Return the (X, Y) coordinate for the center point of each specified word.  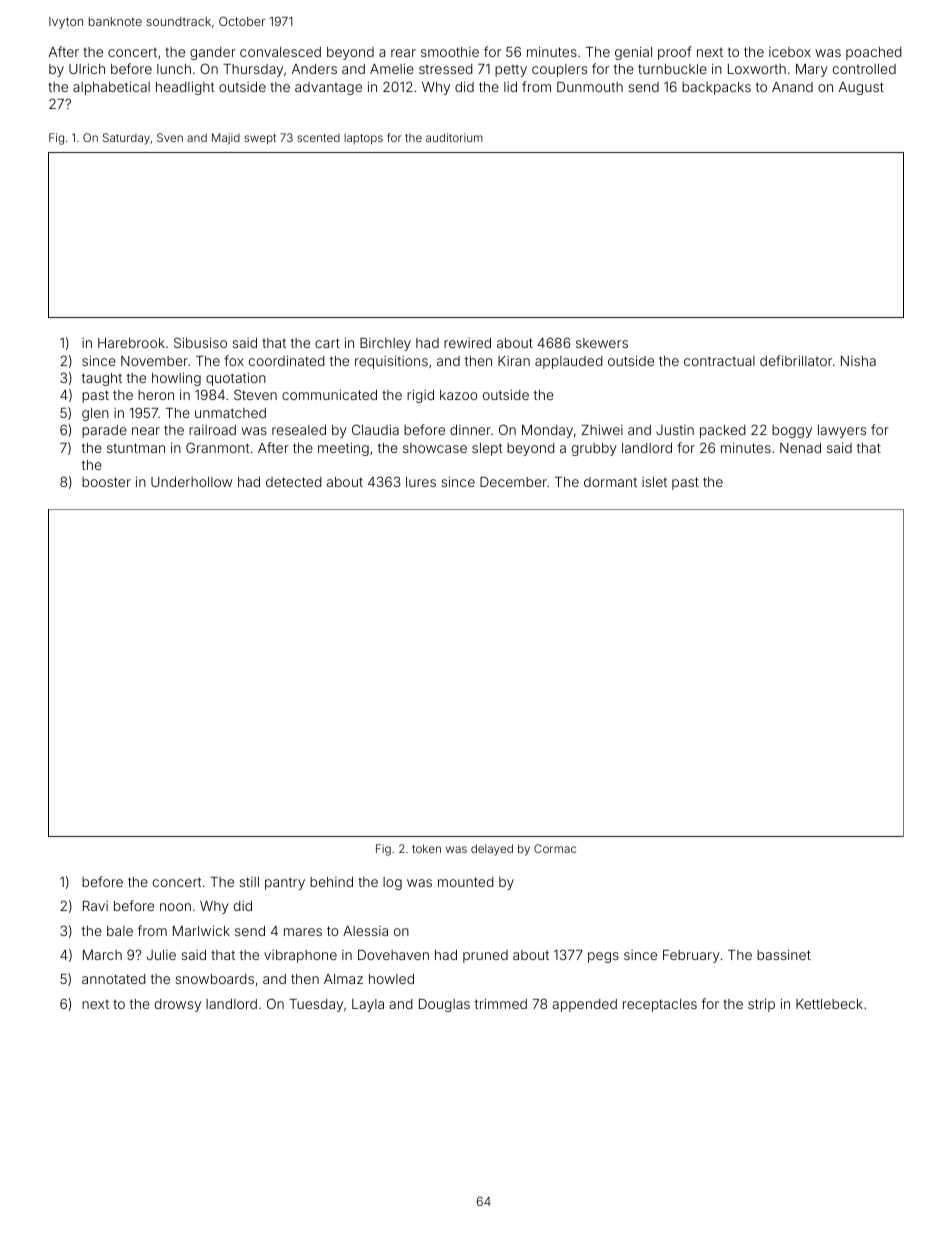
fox (234, 360)
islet (654, 482)
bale (120, 931)
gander (213, 53)
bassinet (784, 954)
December (513, 482)
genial (633, 53)
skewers (602, 343)
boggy (792, 431)
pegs (603, 957)
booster (106, 482)
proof (675, 53)
